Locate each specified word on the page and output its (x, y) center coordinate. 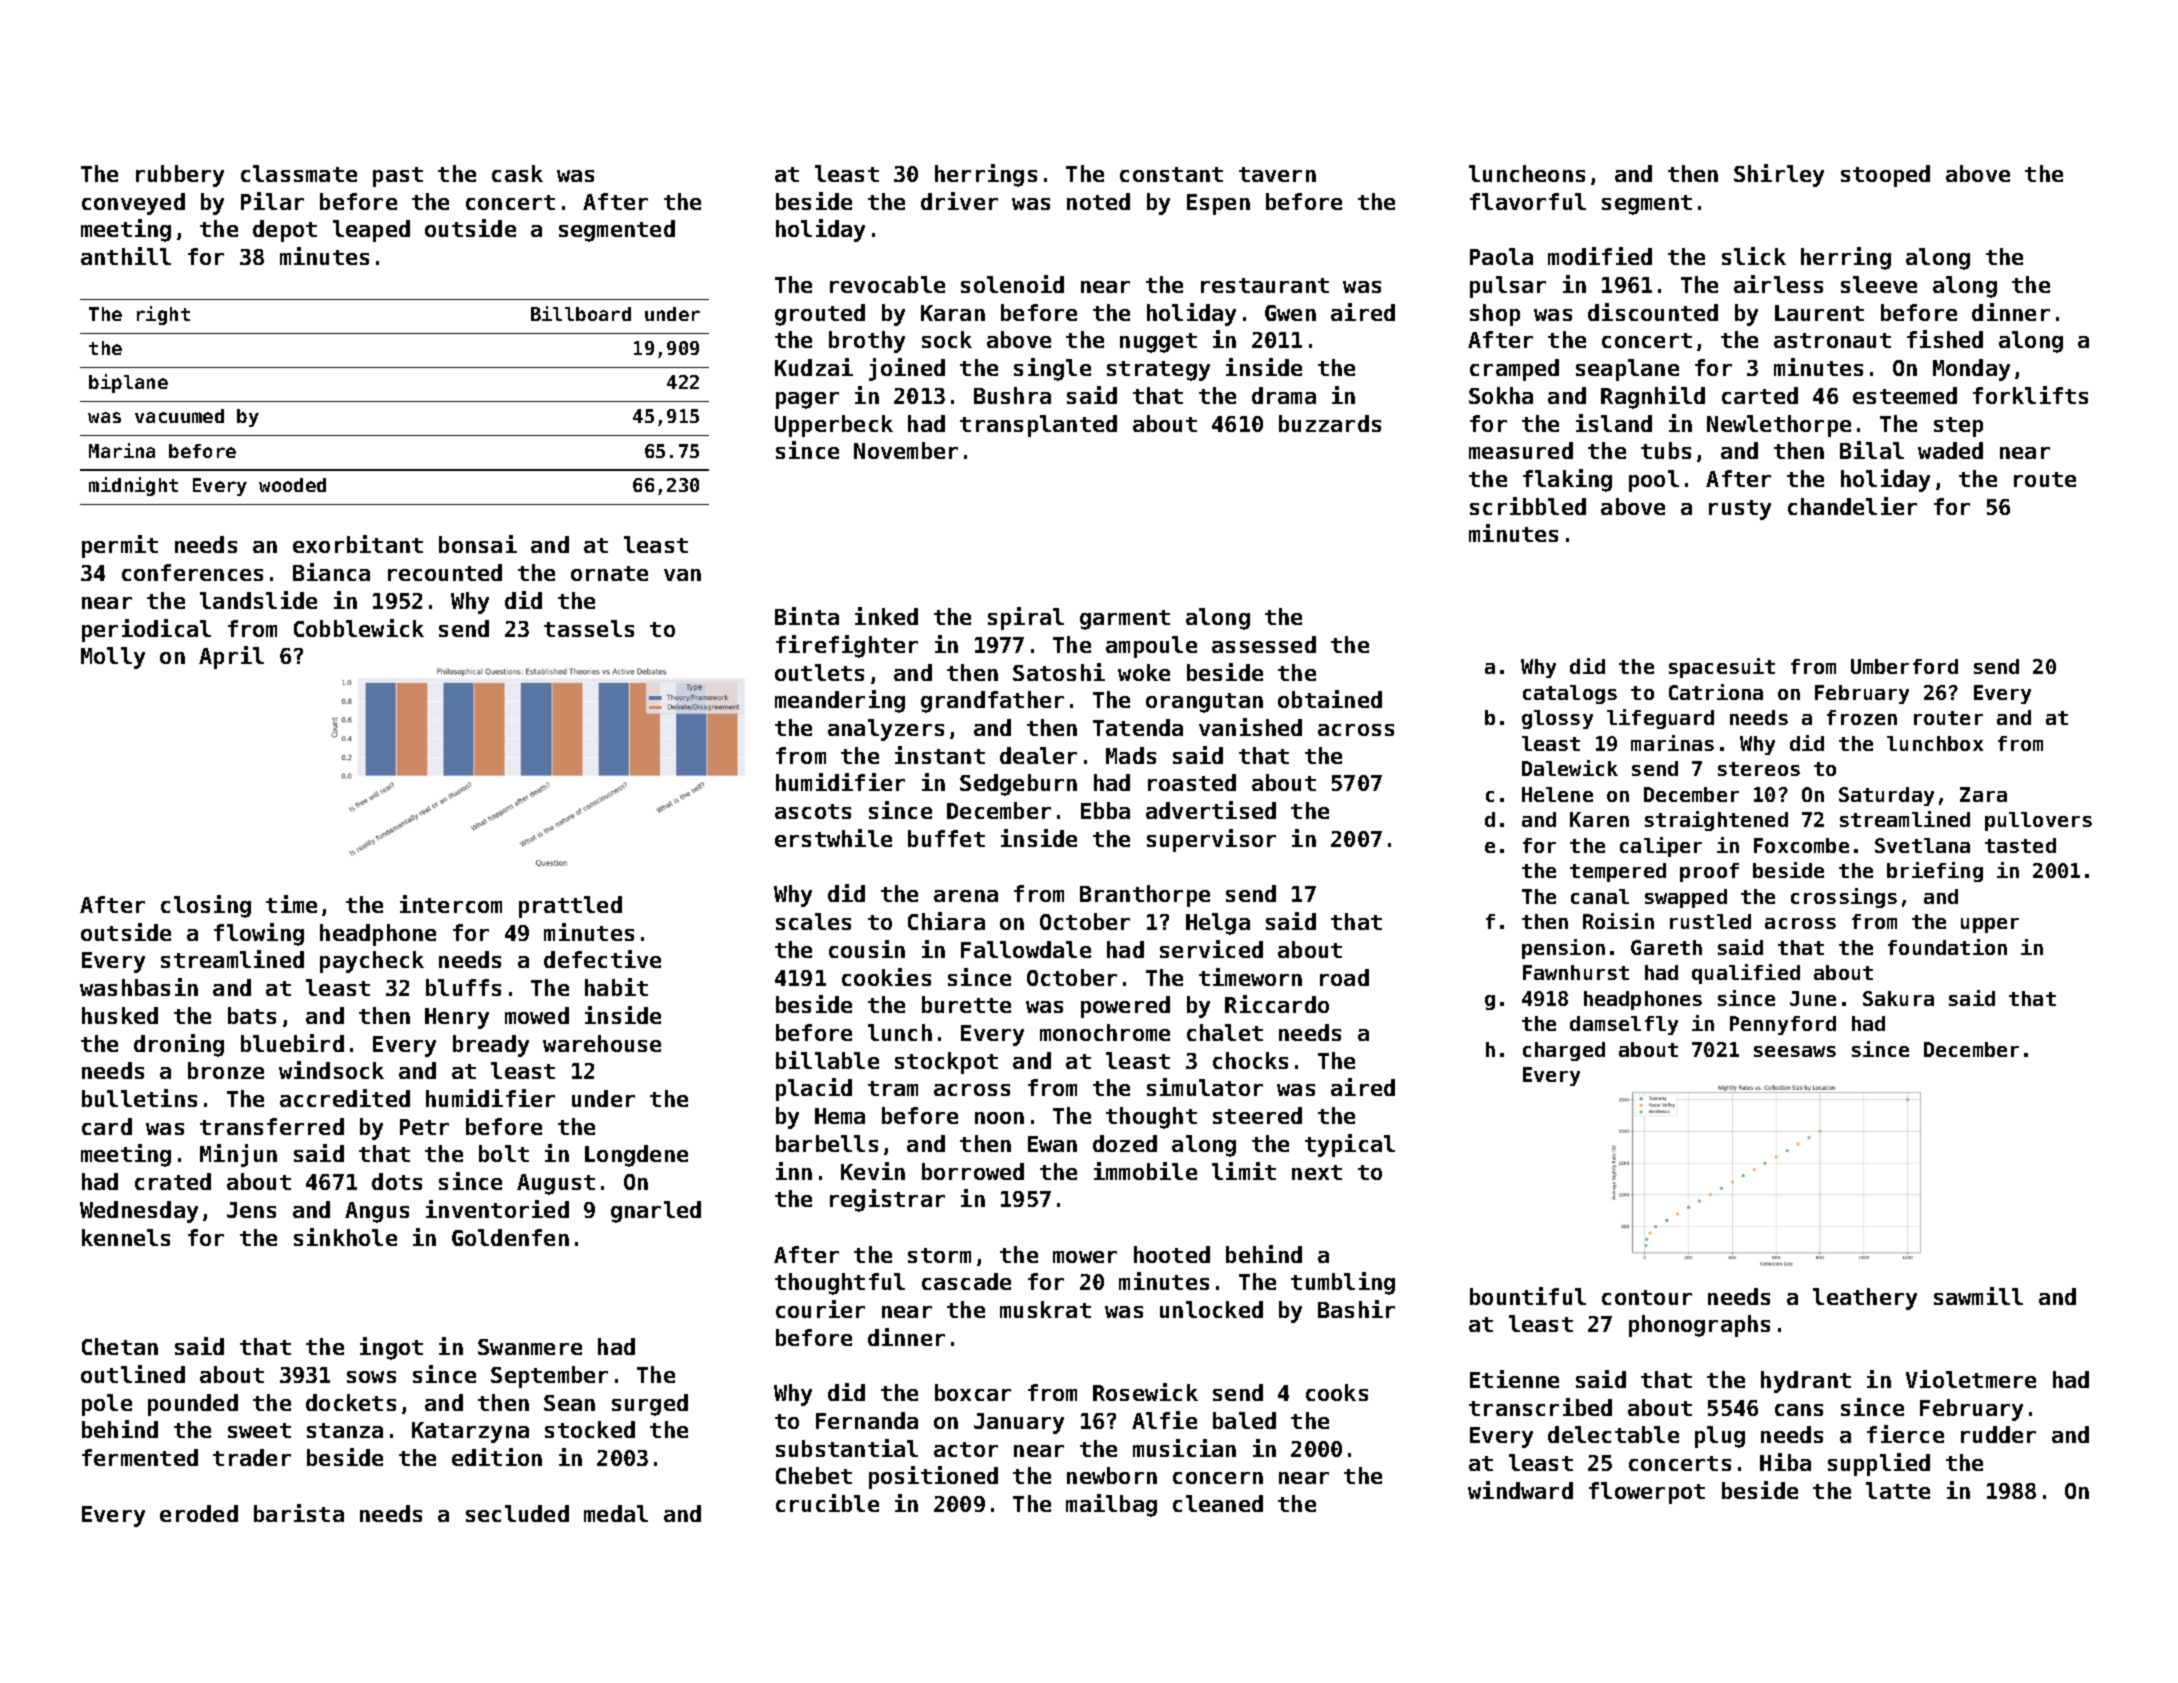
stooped (1885, 176)
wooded (292, 485)
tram (893, 1088)
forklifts (2030, 395)
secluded (517, 1513)
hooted (1172, 1254)
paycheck (372, 962)
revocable (887, 284)
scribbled (1528, 506)
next (1317, 1172)
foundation (1947, 947)
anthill (126, 256)
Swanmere (530, 1347)
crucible (827, 1503)
